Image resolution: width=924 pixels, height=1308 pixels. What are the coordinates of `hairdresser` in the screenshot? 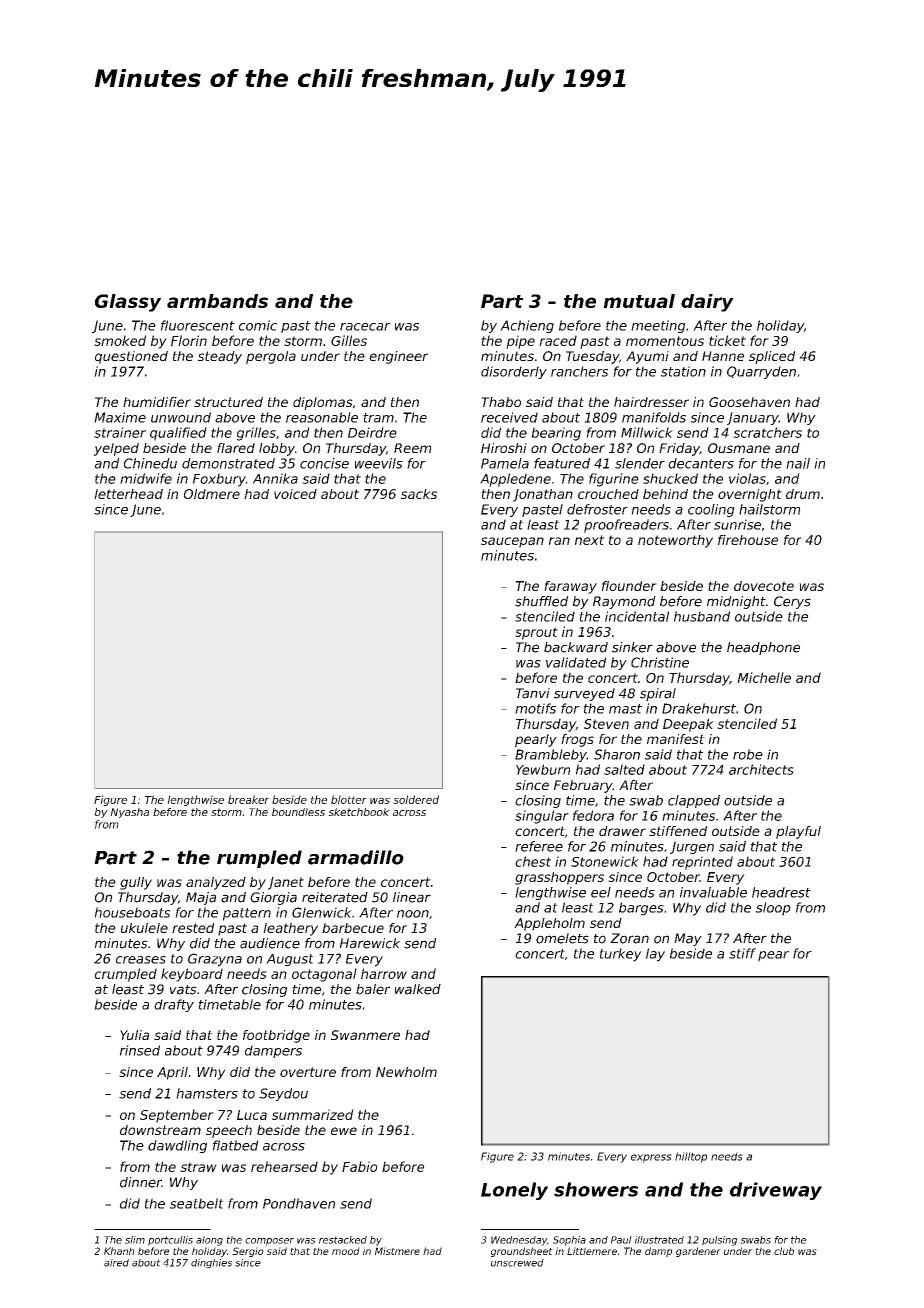 It's located at (651, 402).
